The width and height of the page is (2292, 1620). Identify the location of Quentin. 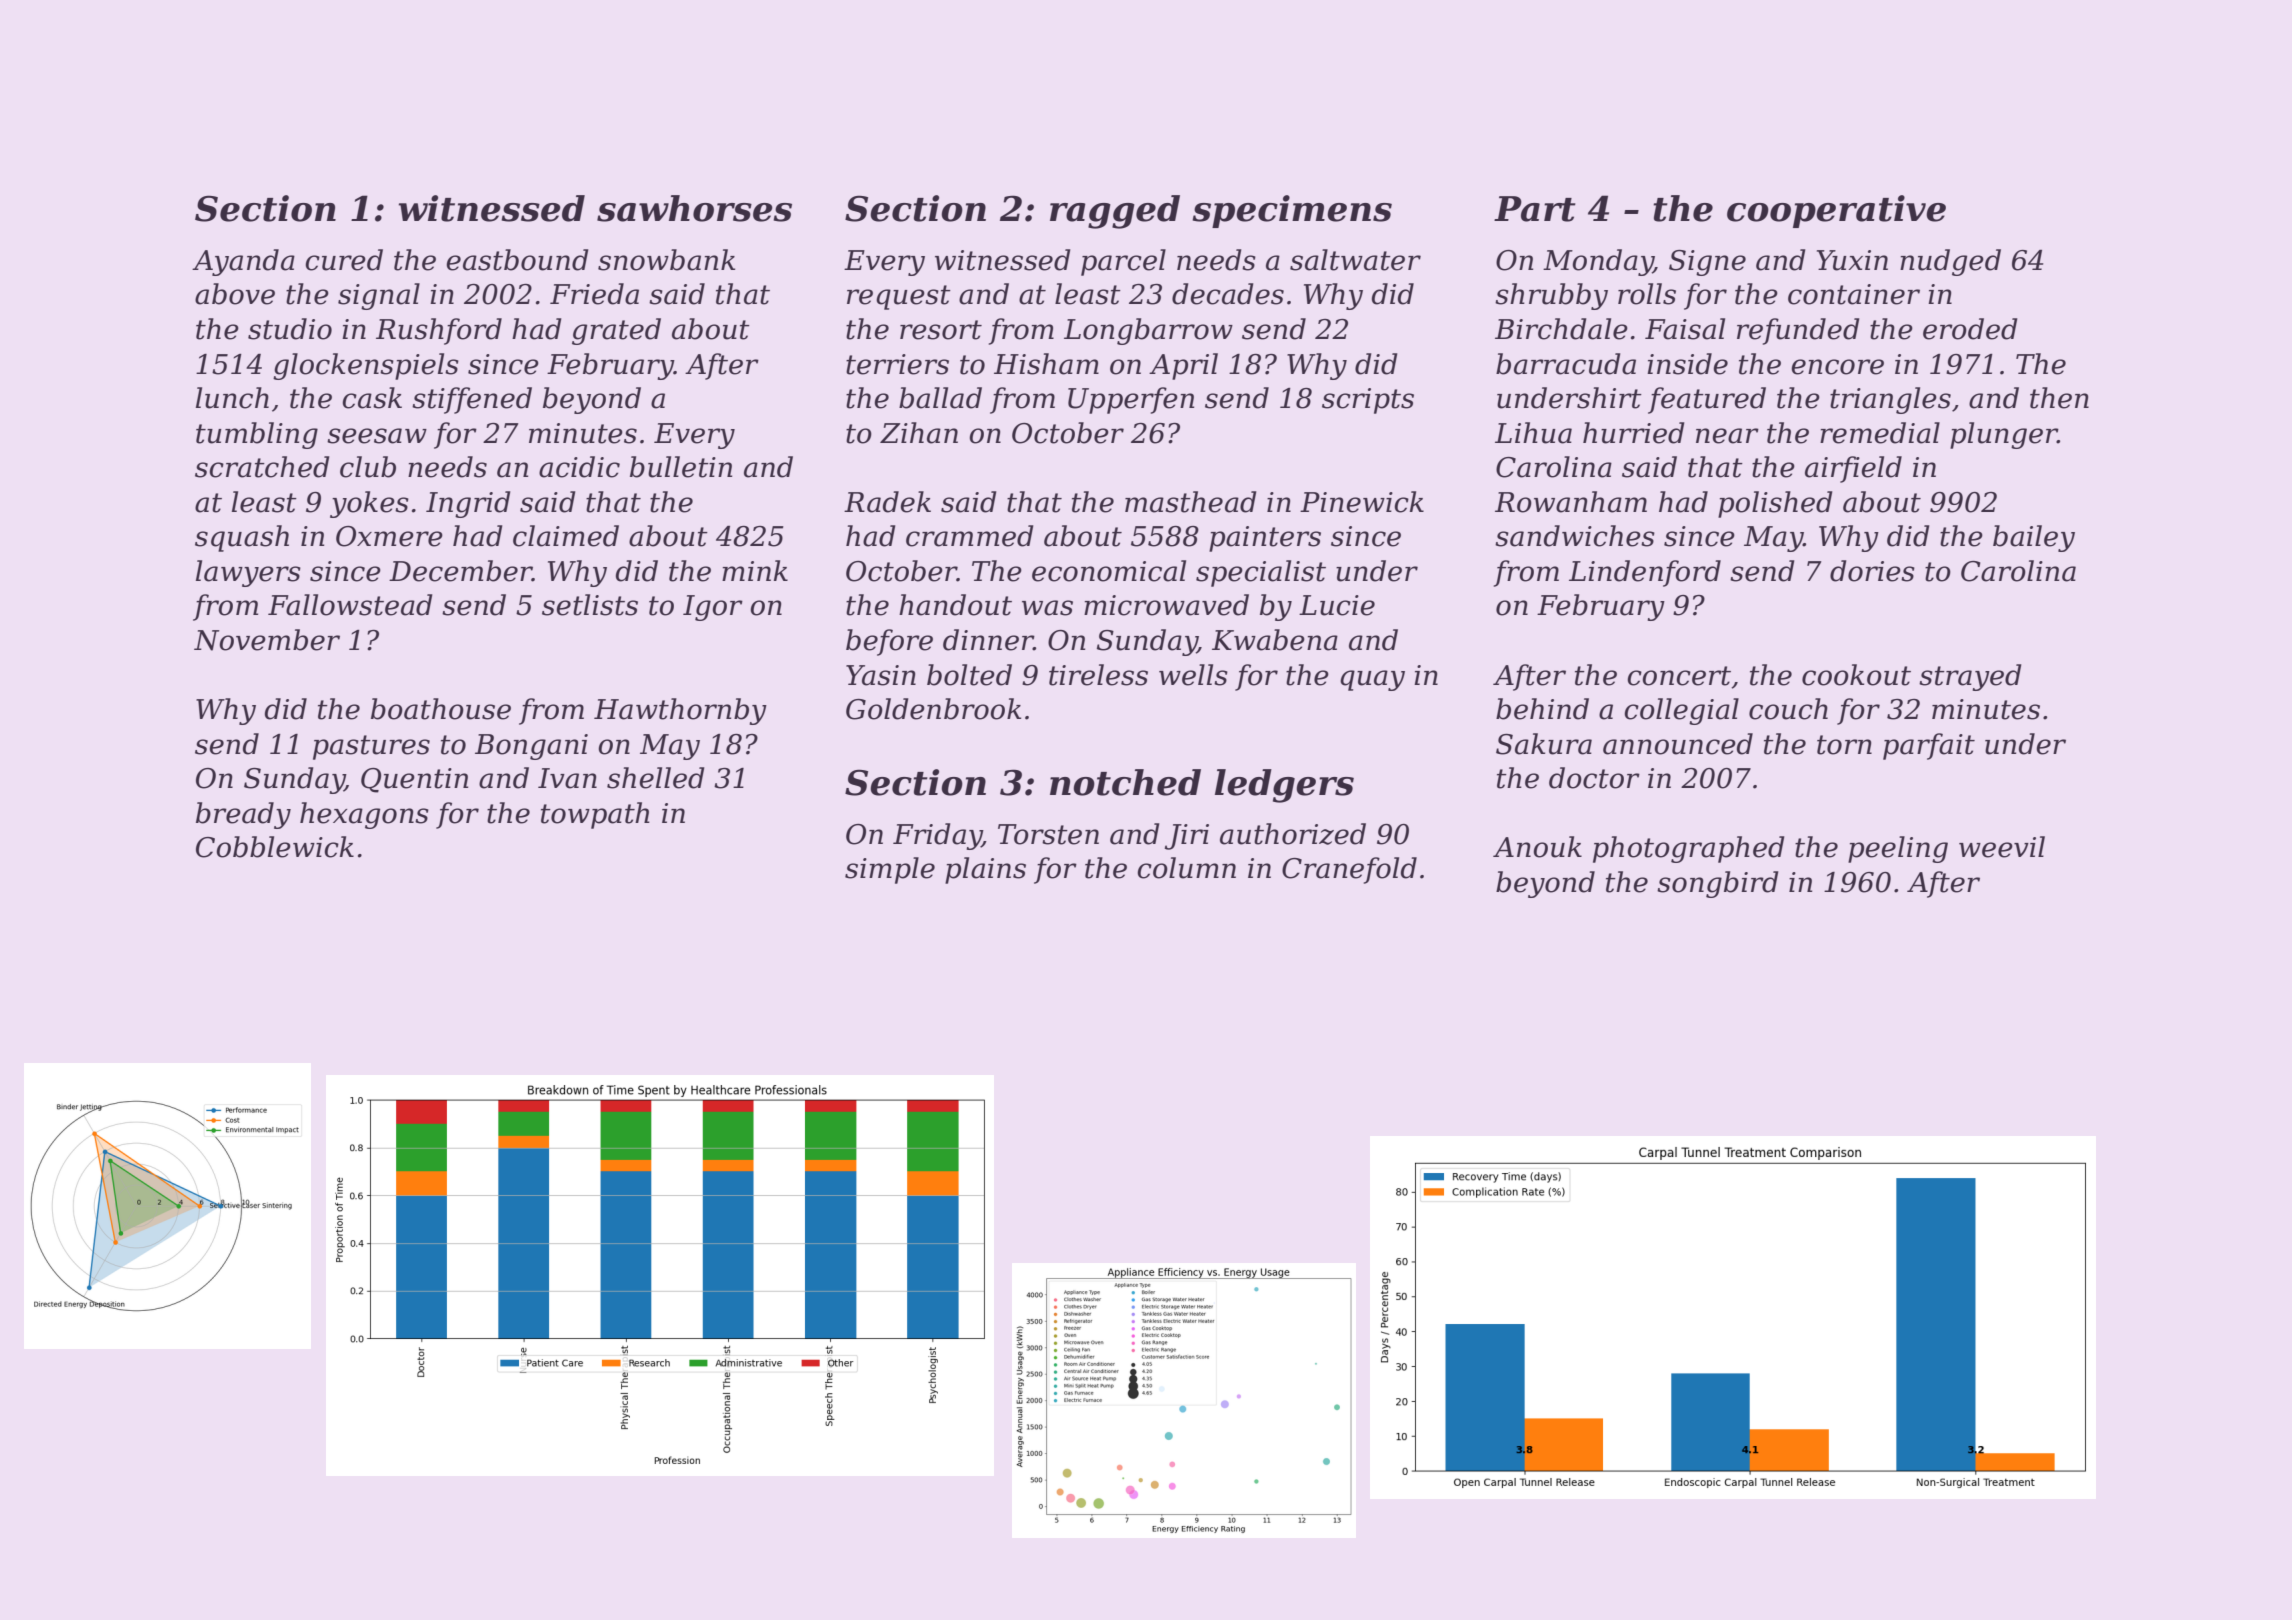
(414, 780).
